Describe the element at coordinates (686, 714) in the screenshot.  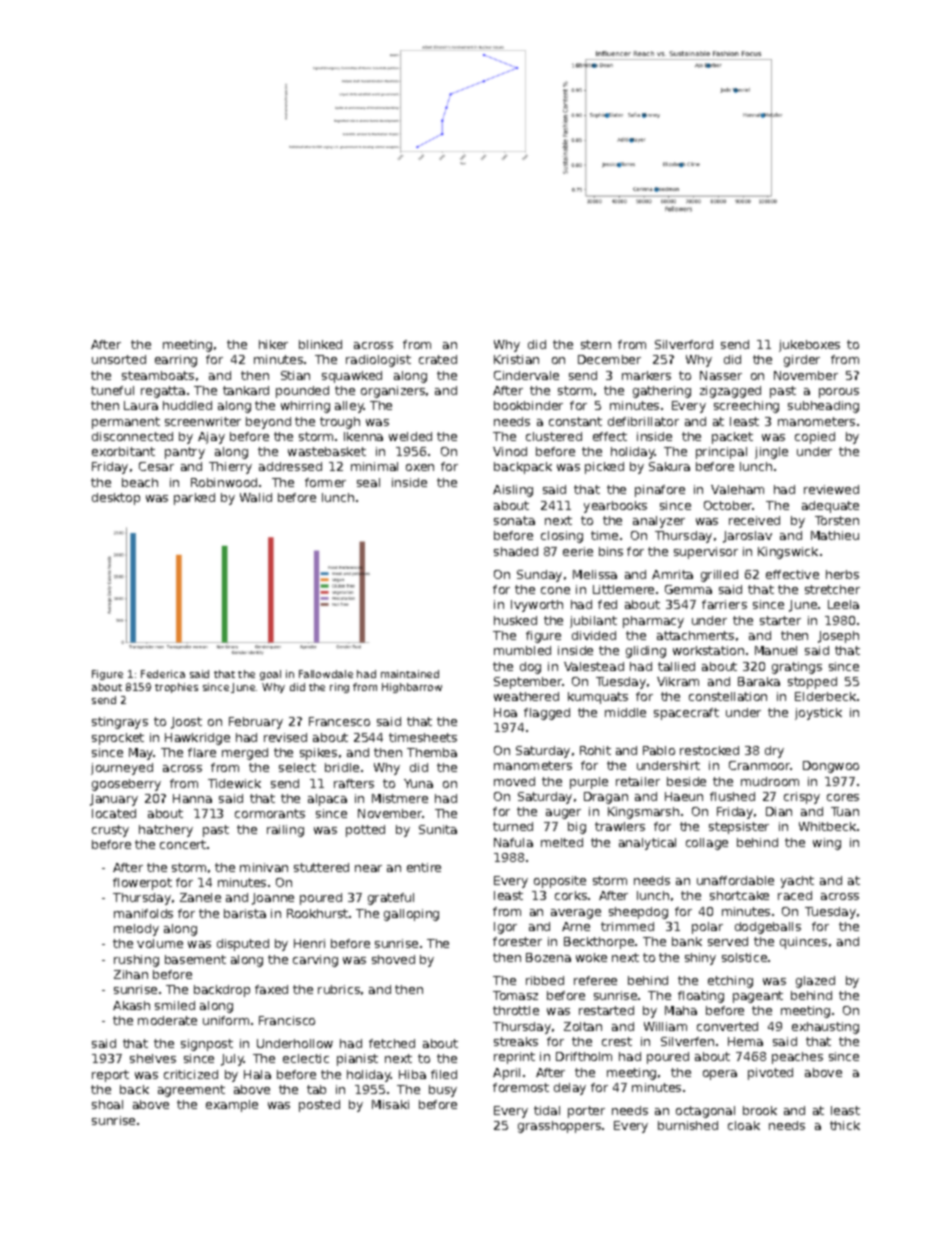
I see `spacecraft` at that location.
